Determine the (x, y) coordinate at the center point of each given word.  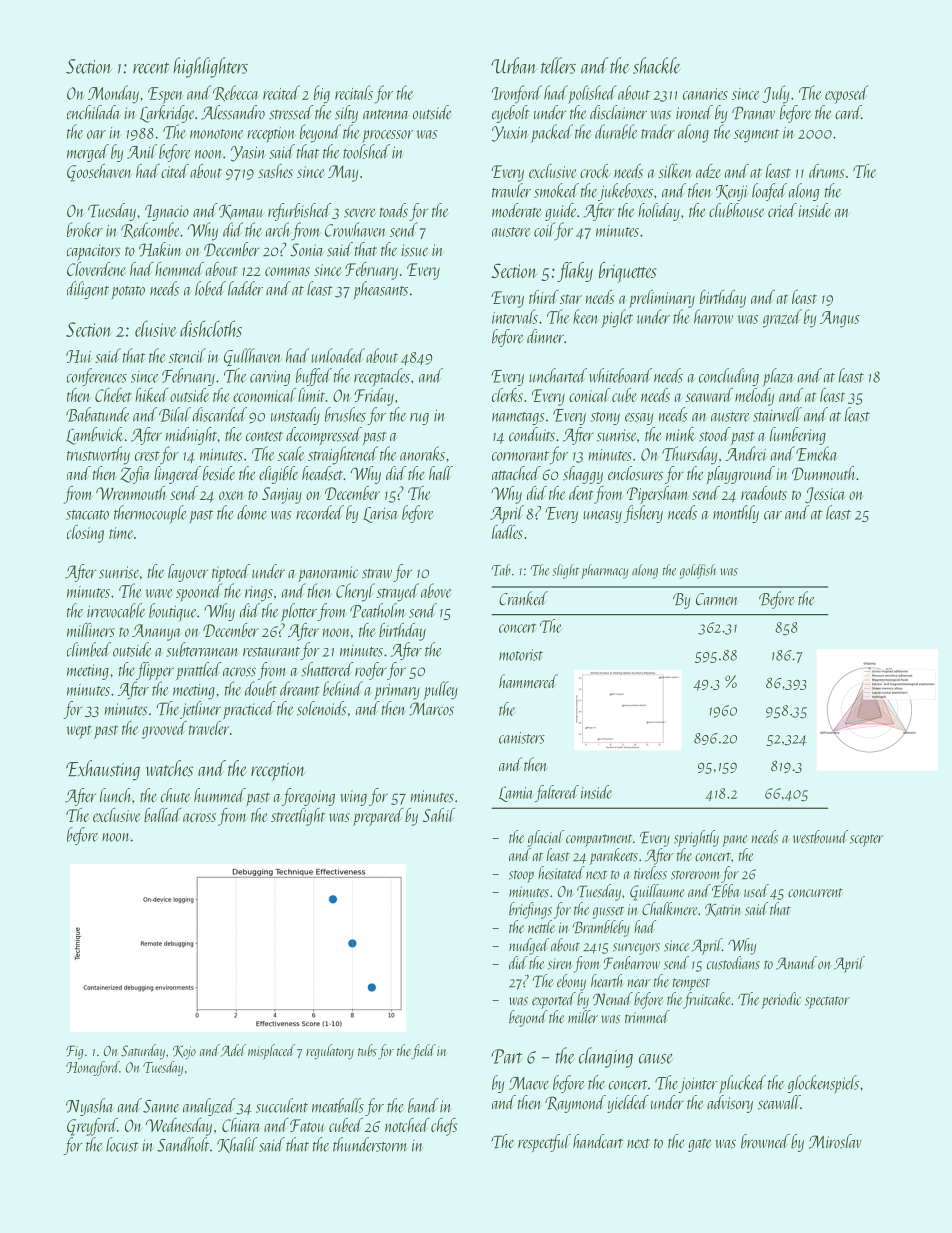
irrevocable (116, 610)
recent (151, 68)
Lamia (516, 794)
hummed (219, 795)
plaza (778, 377)
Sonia (306, 250)
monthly (736, 514)
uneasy (602, 517)
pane (734, 841)
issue (414, 250)
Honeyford (92, 1068)
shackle (656, 65)
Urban (514, 65)
